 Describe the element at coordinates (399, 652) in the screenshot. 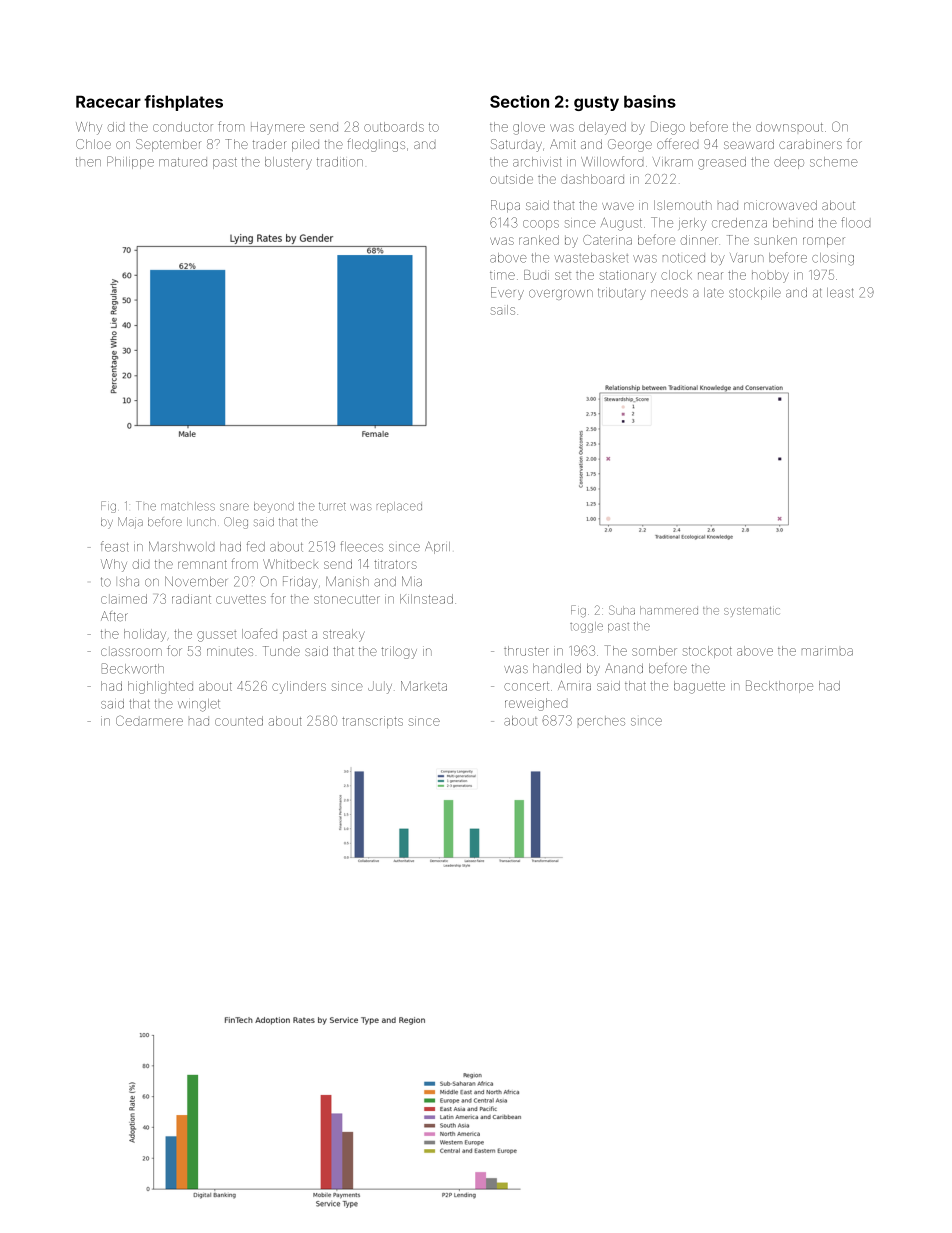

I see `trilogy` at that location.
